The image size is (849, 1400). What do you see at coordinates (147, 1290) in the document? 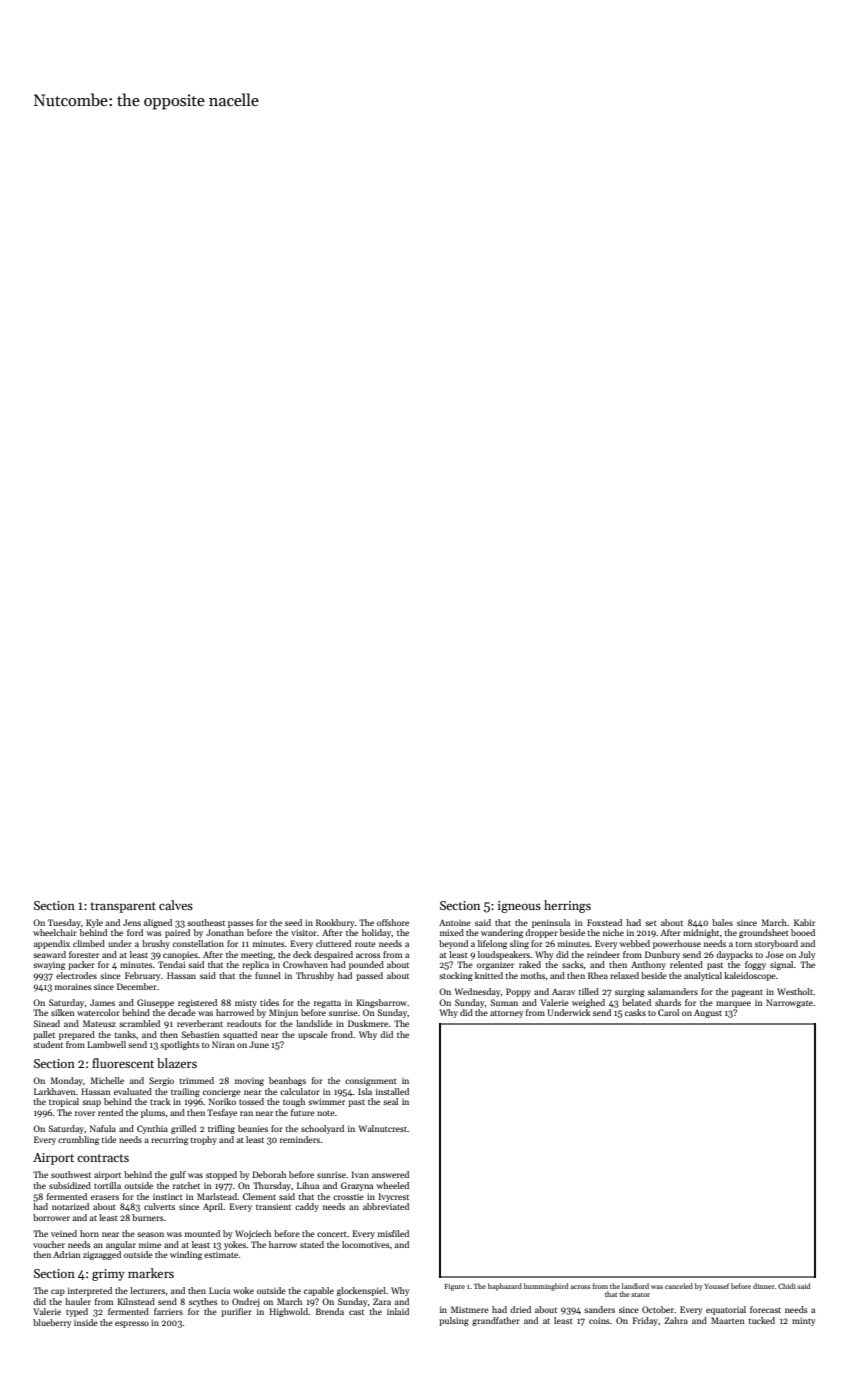
I see `lecturers` at bounding box center [147, 1290].
